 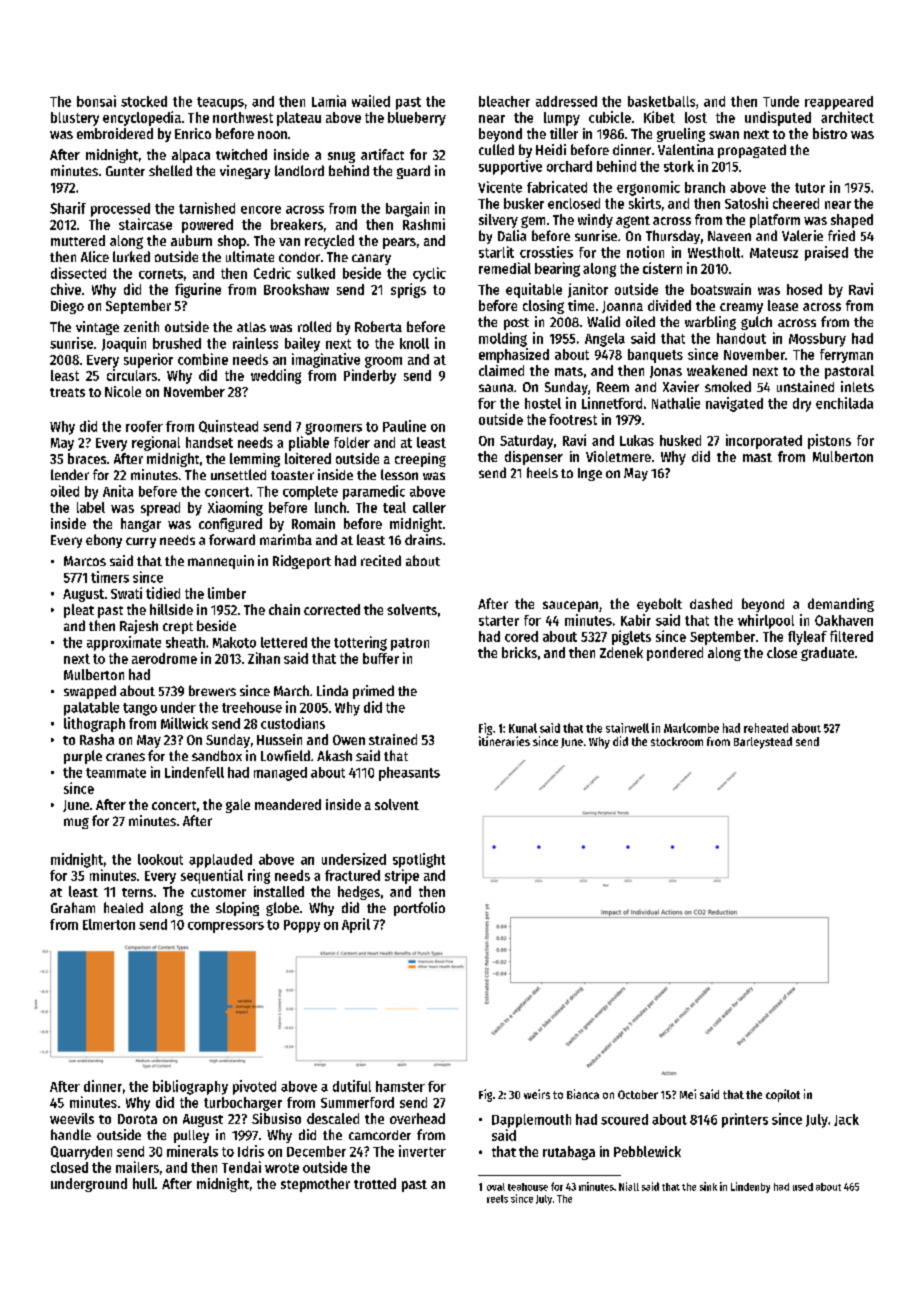 I want to click on used, so click(x=803, y=1187).
